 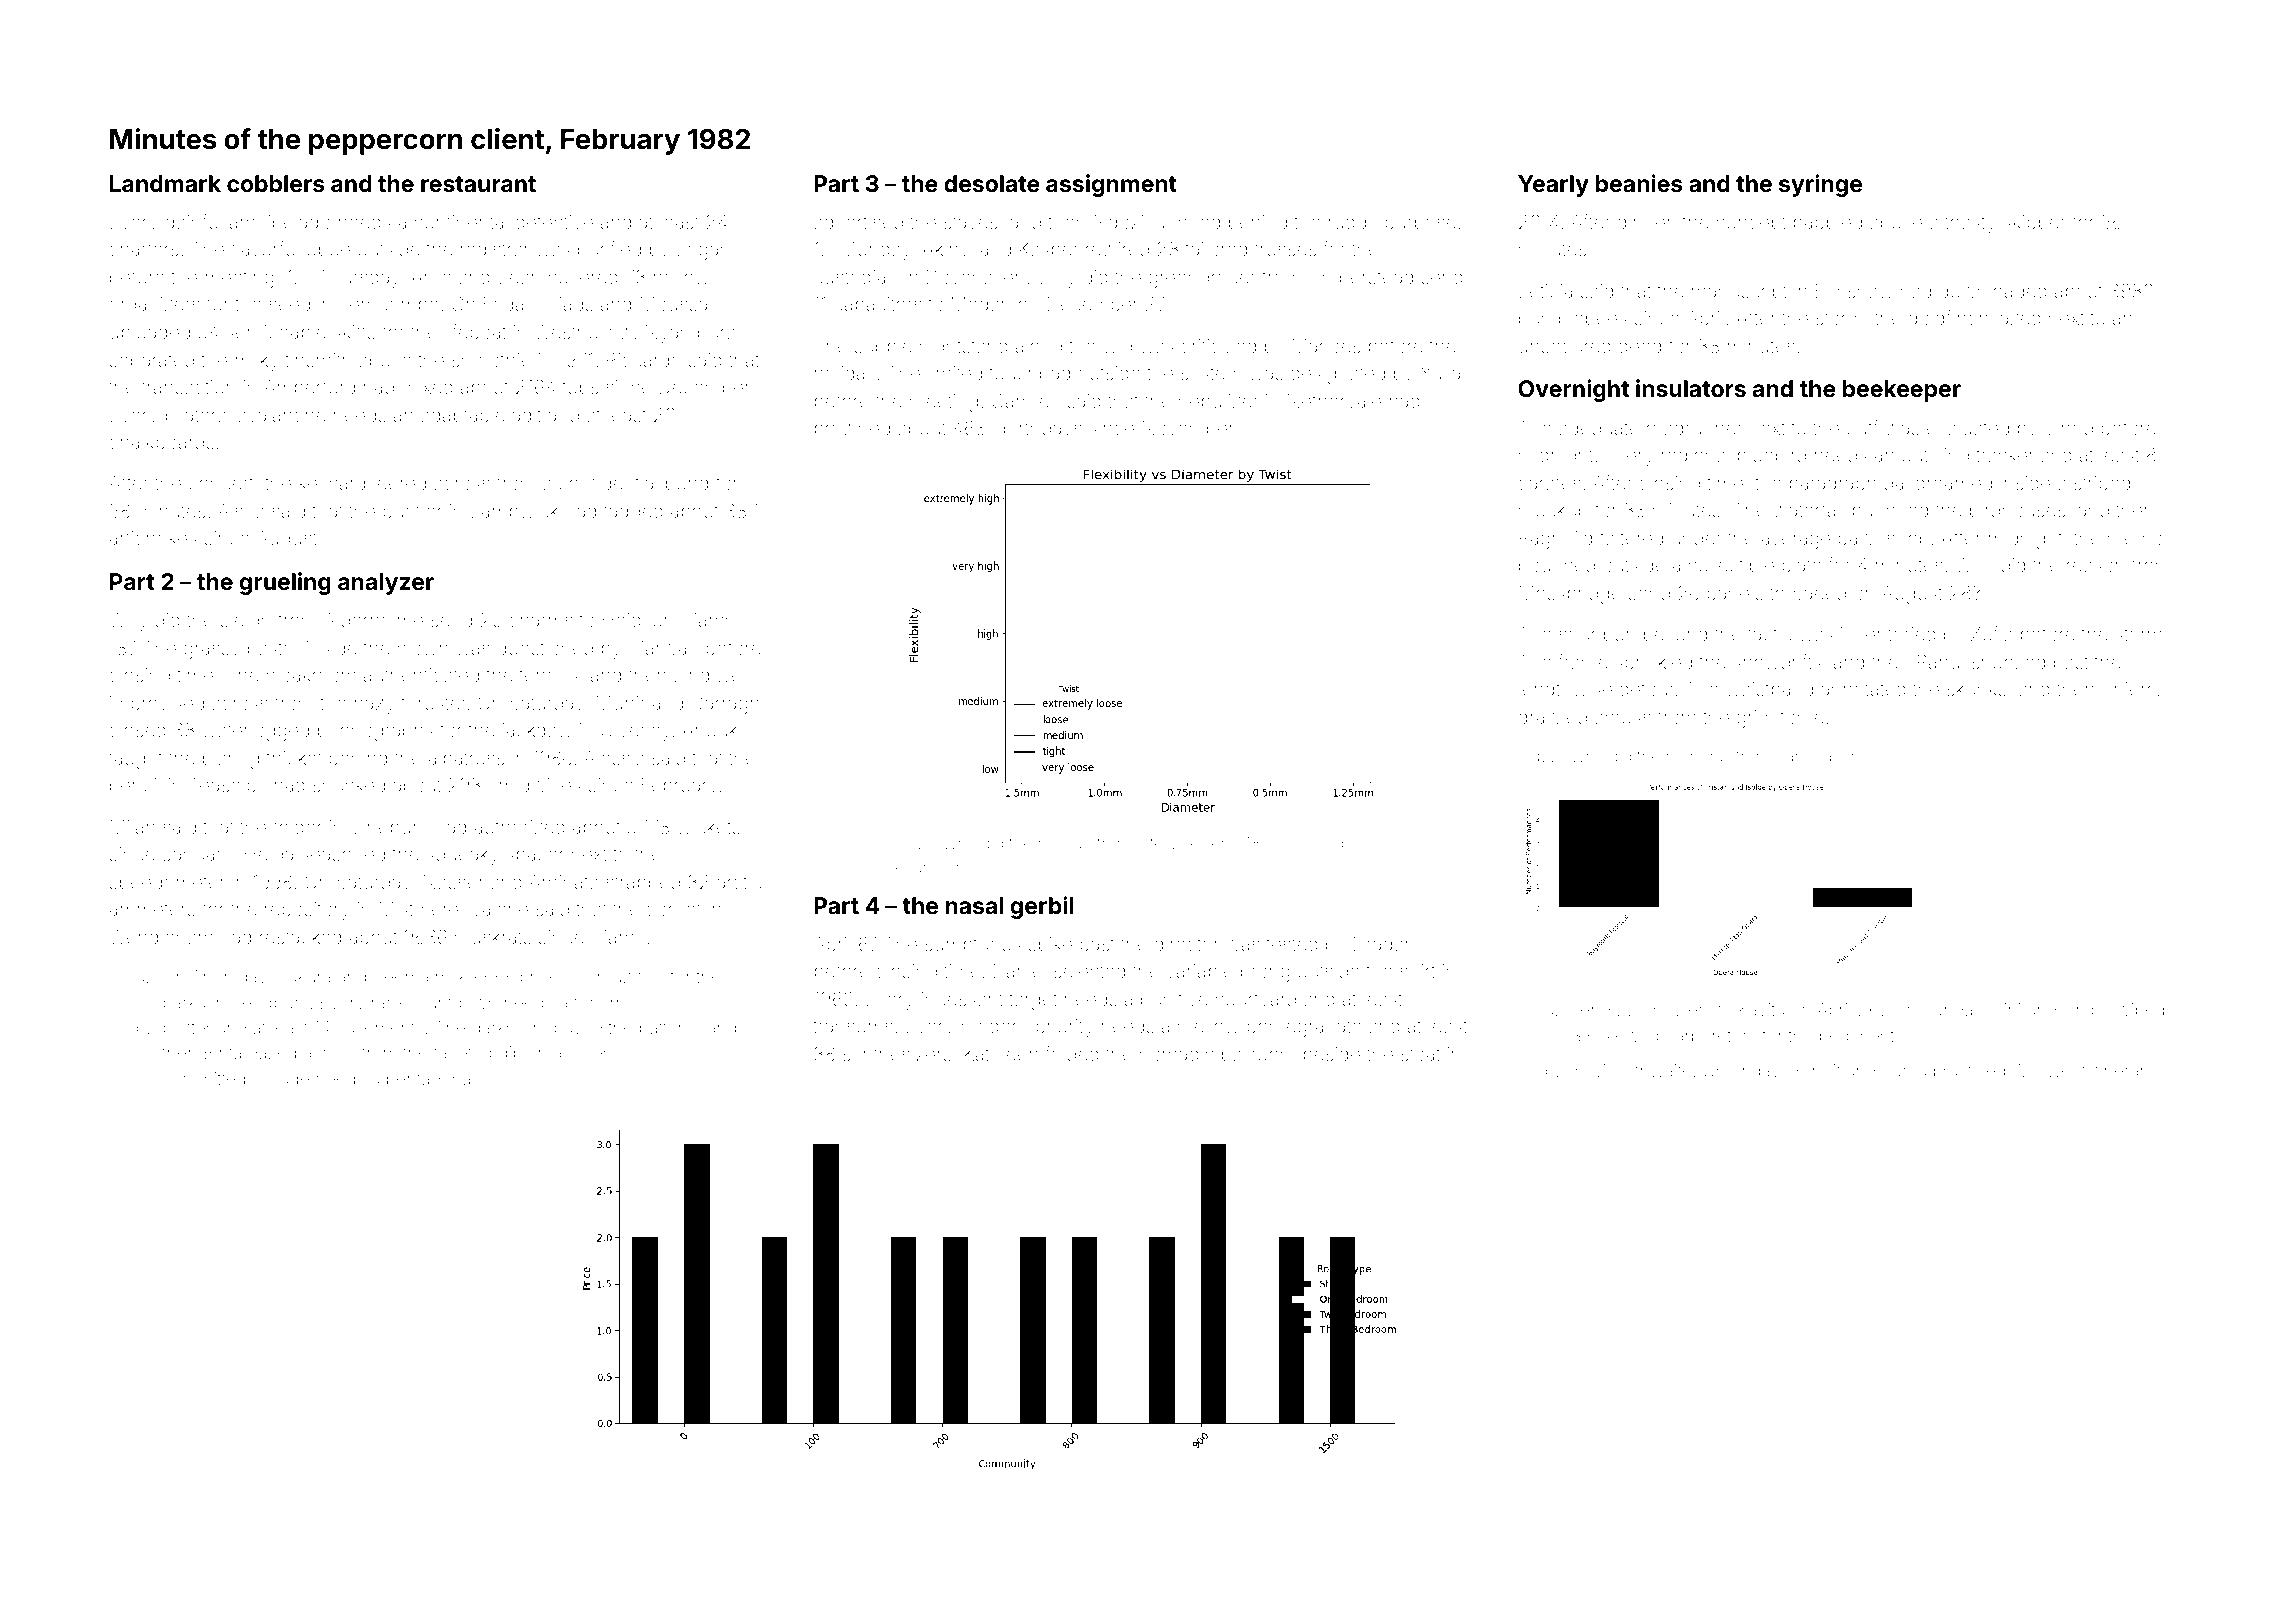 What do you see at coordinates (1619, 634) in the document?
I see `bun` at bounding box center [1619, 634].
